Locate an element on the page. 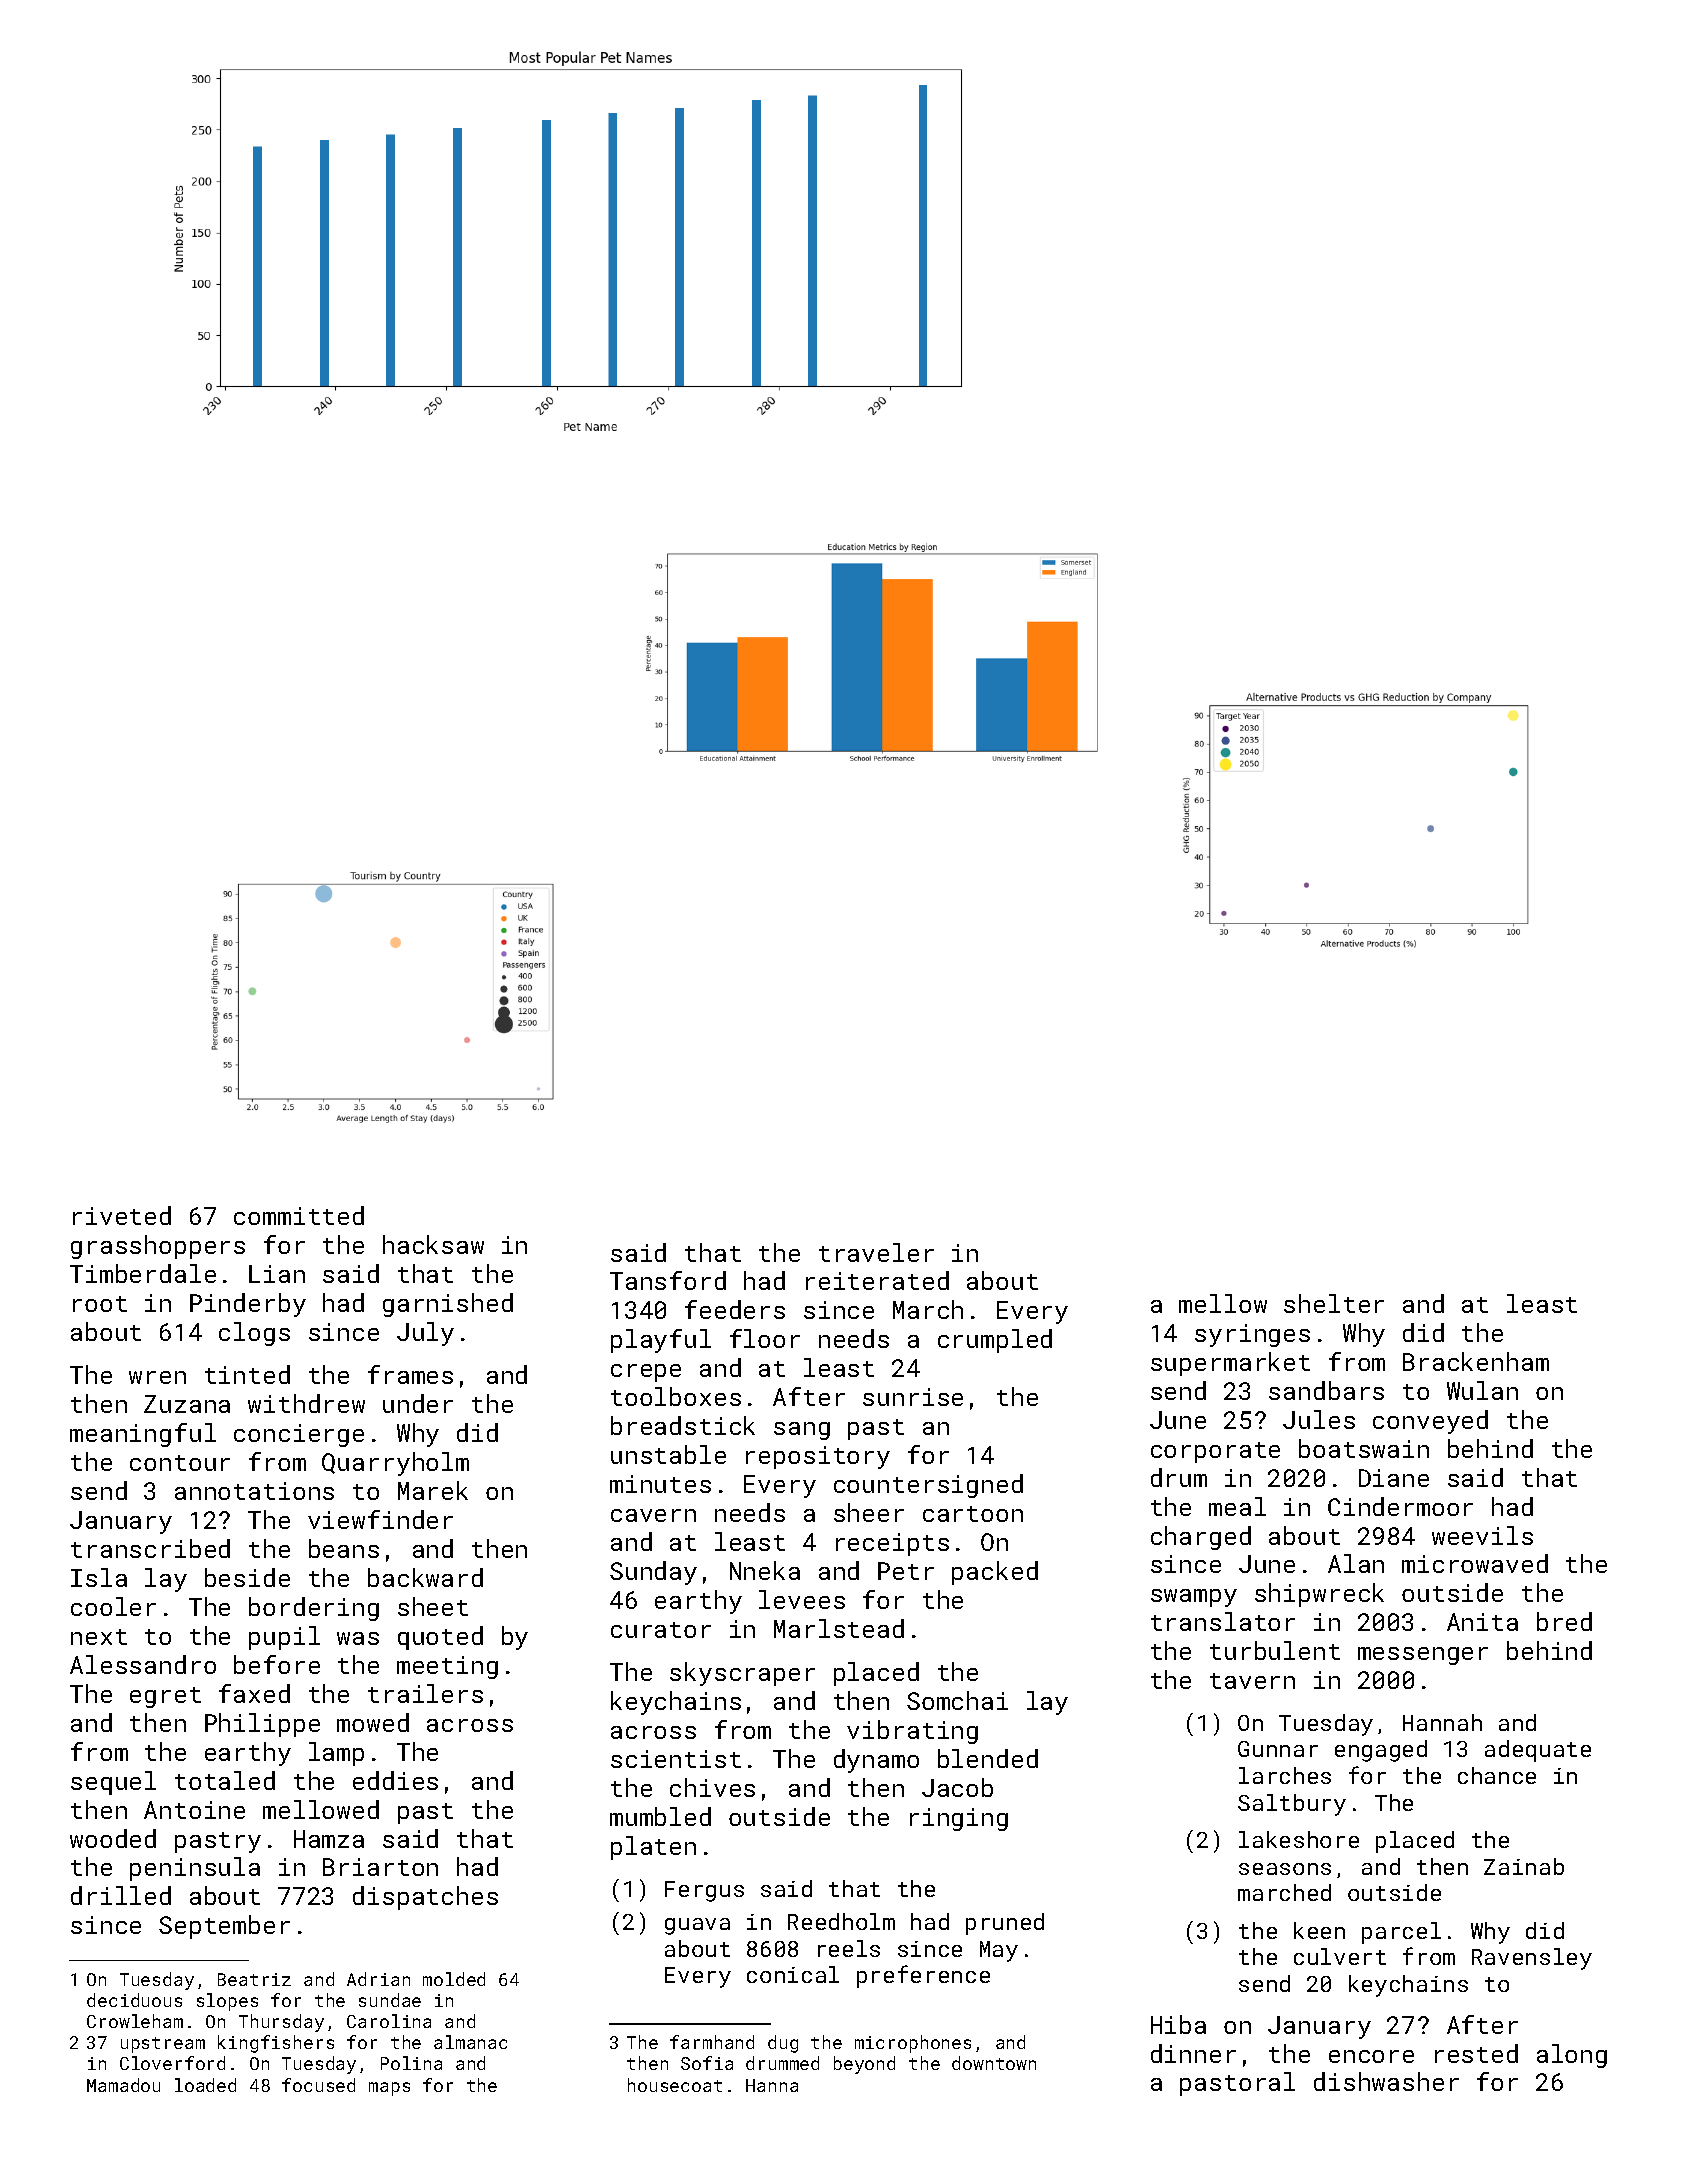  repository is located at coordinates (818, 1457).
